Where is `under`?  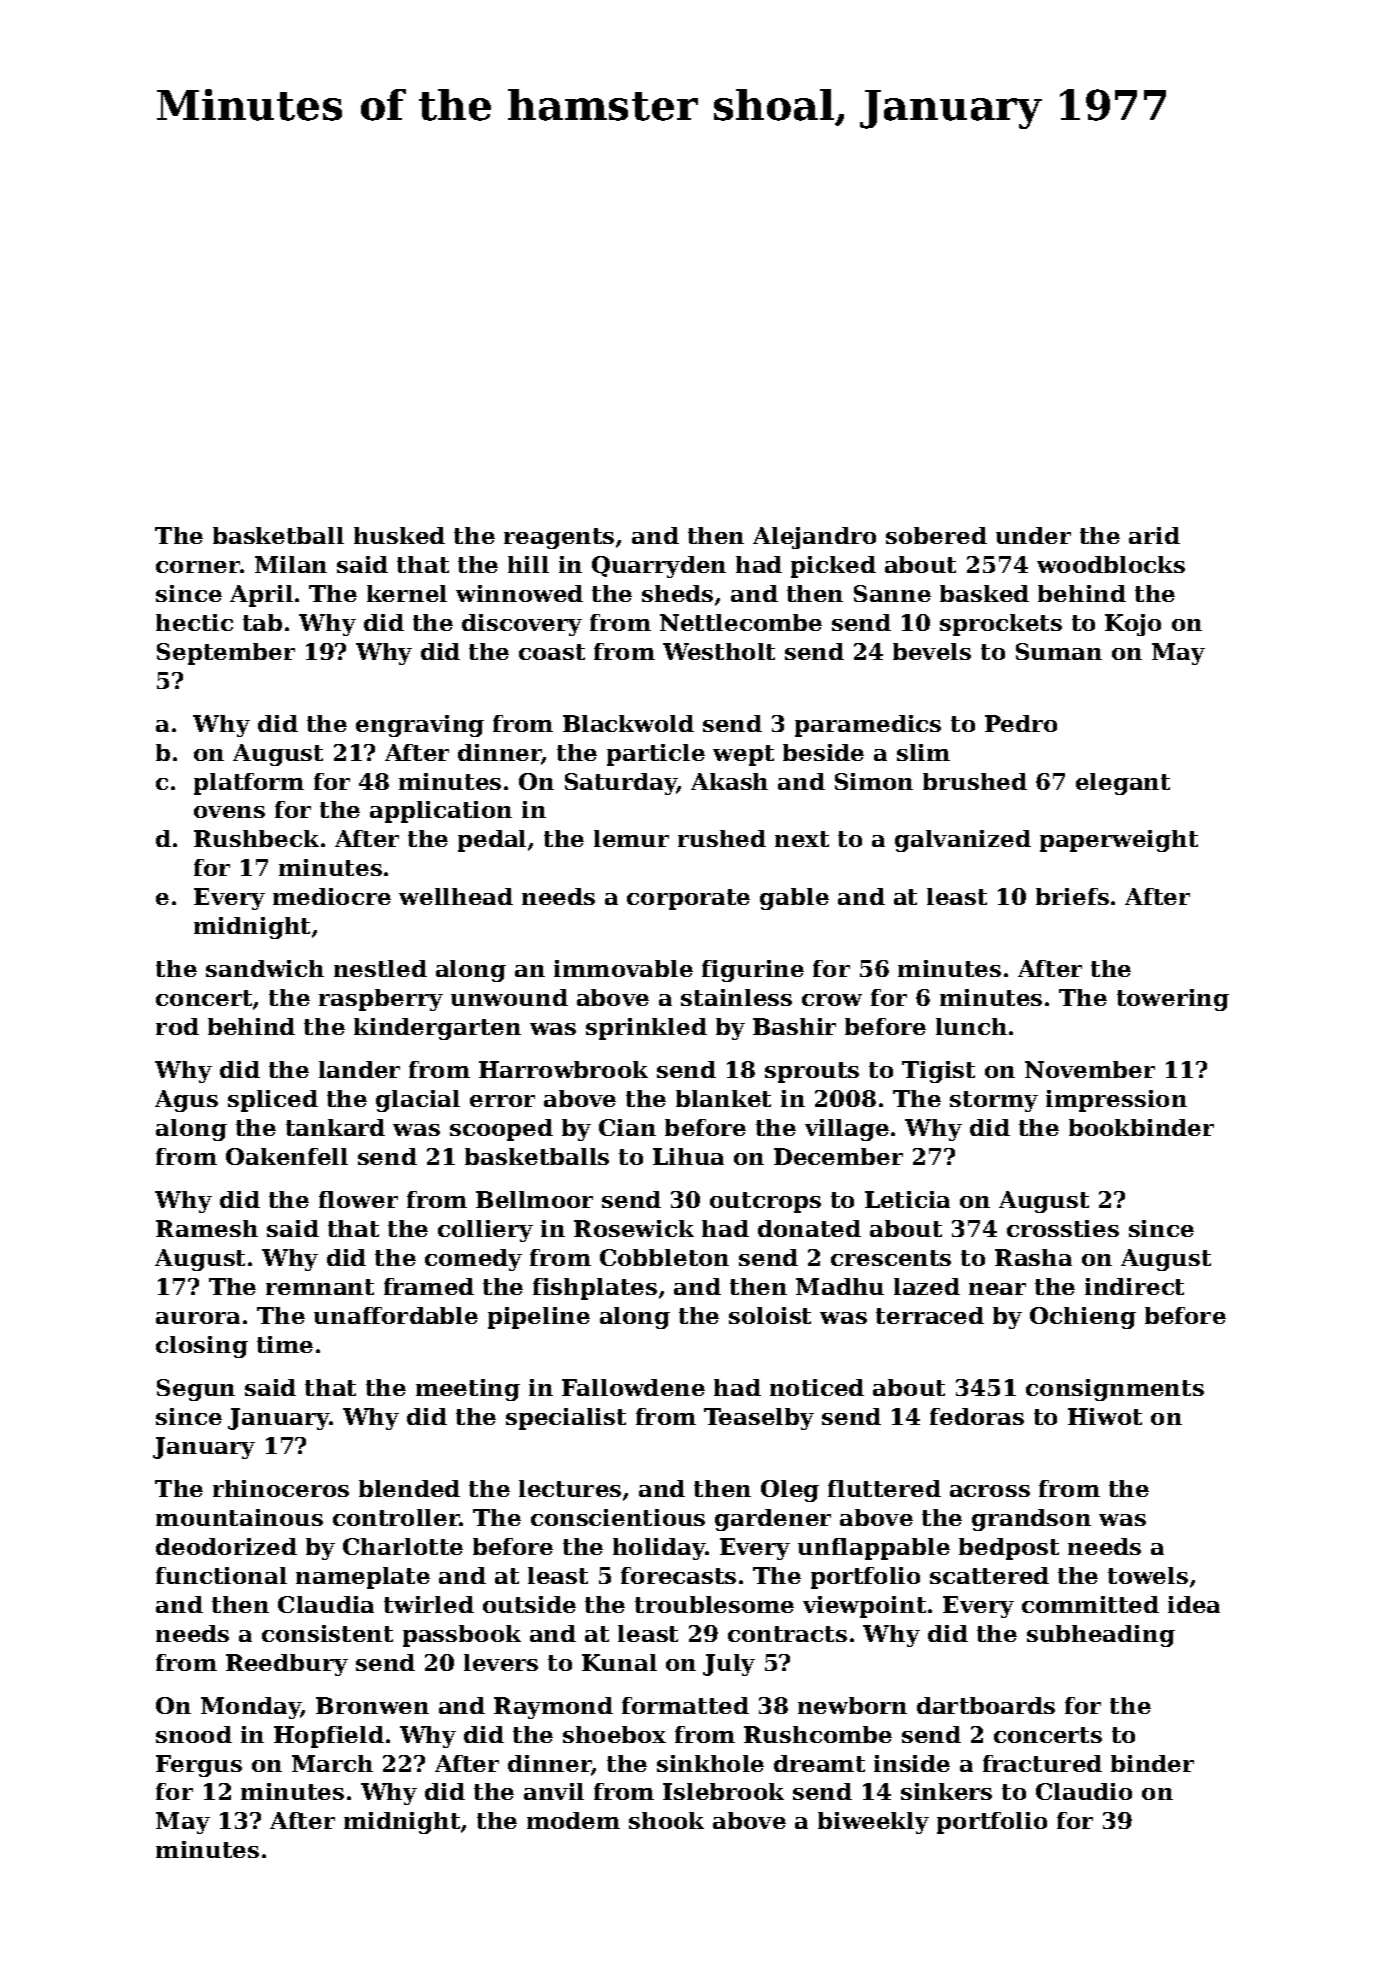
under is located at coordinates (1033, 535).
